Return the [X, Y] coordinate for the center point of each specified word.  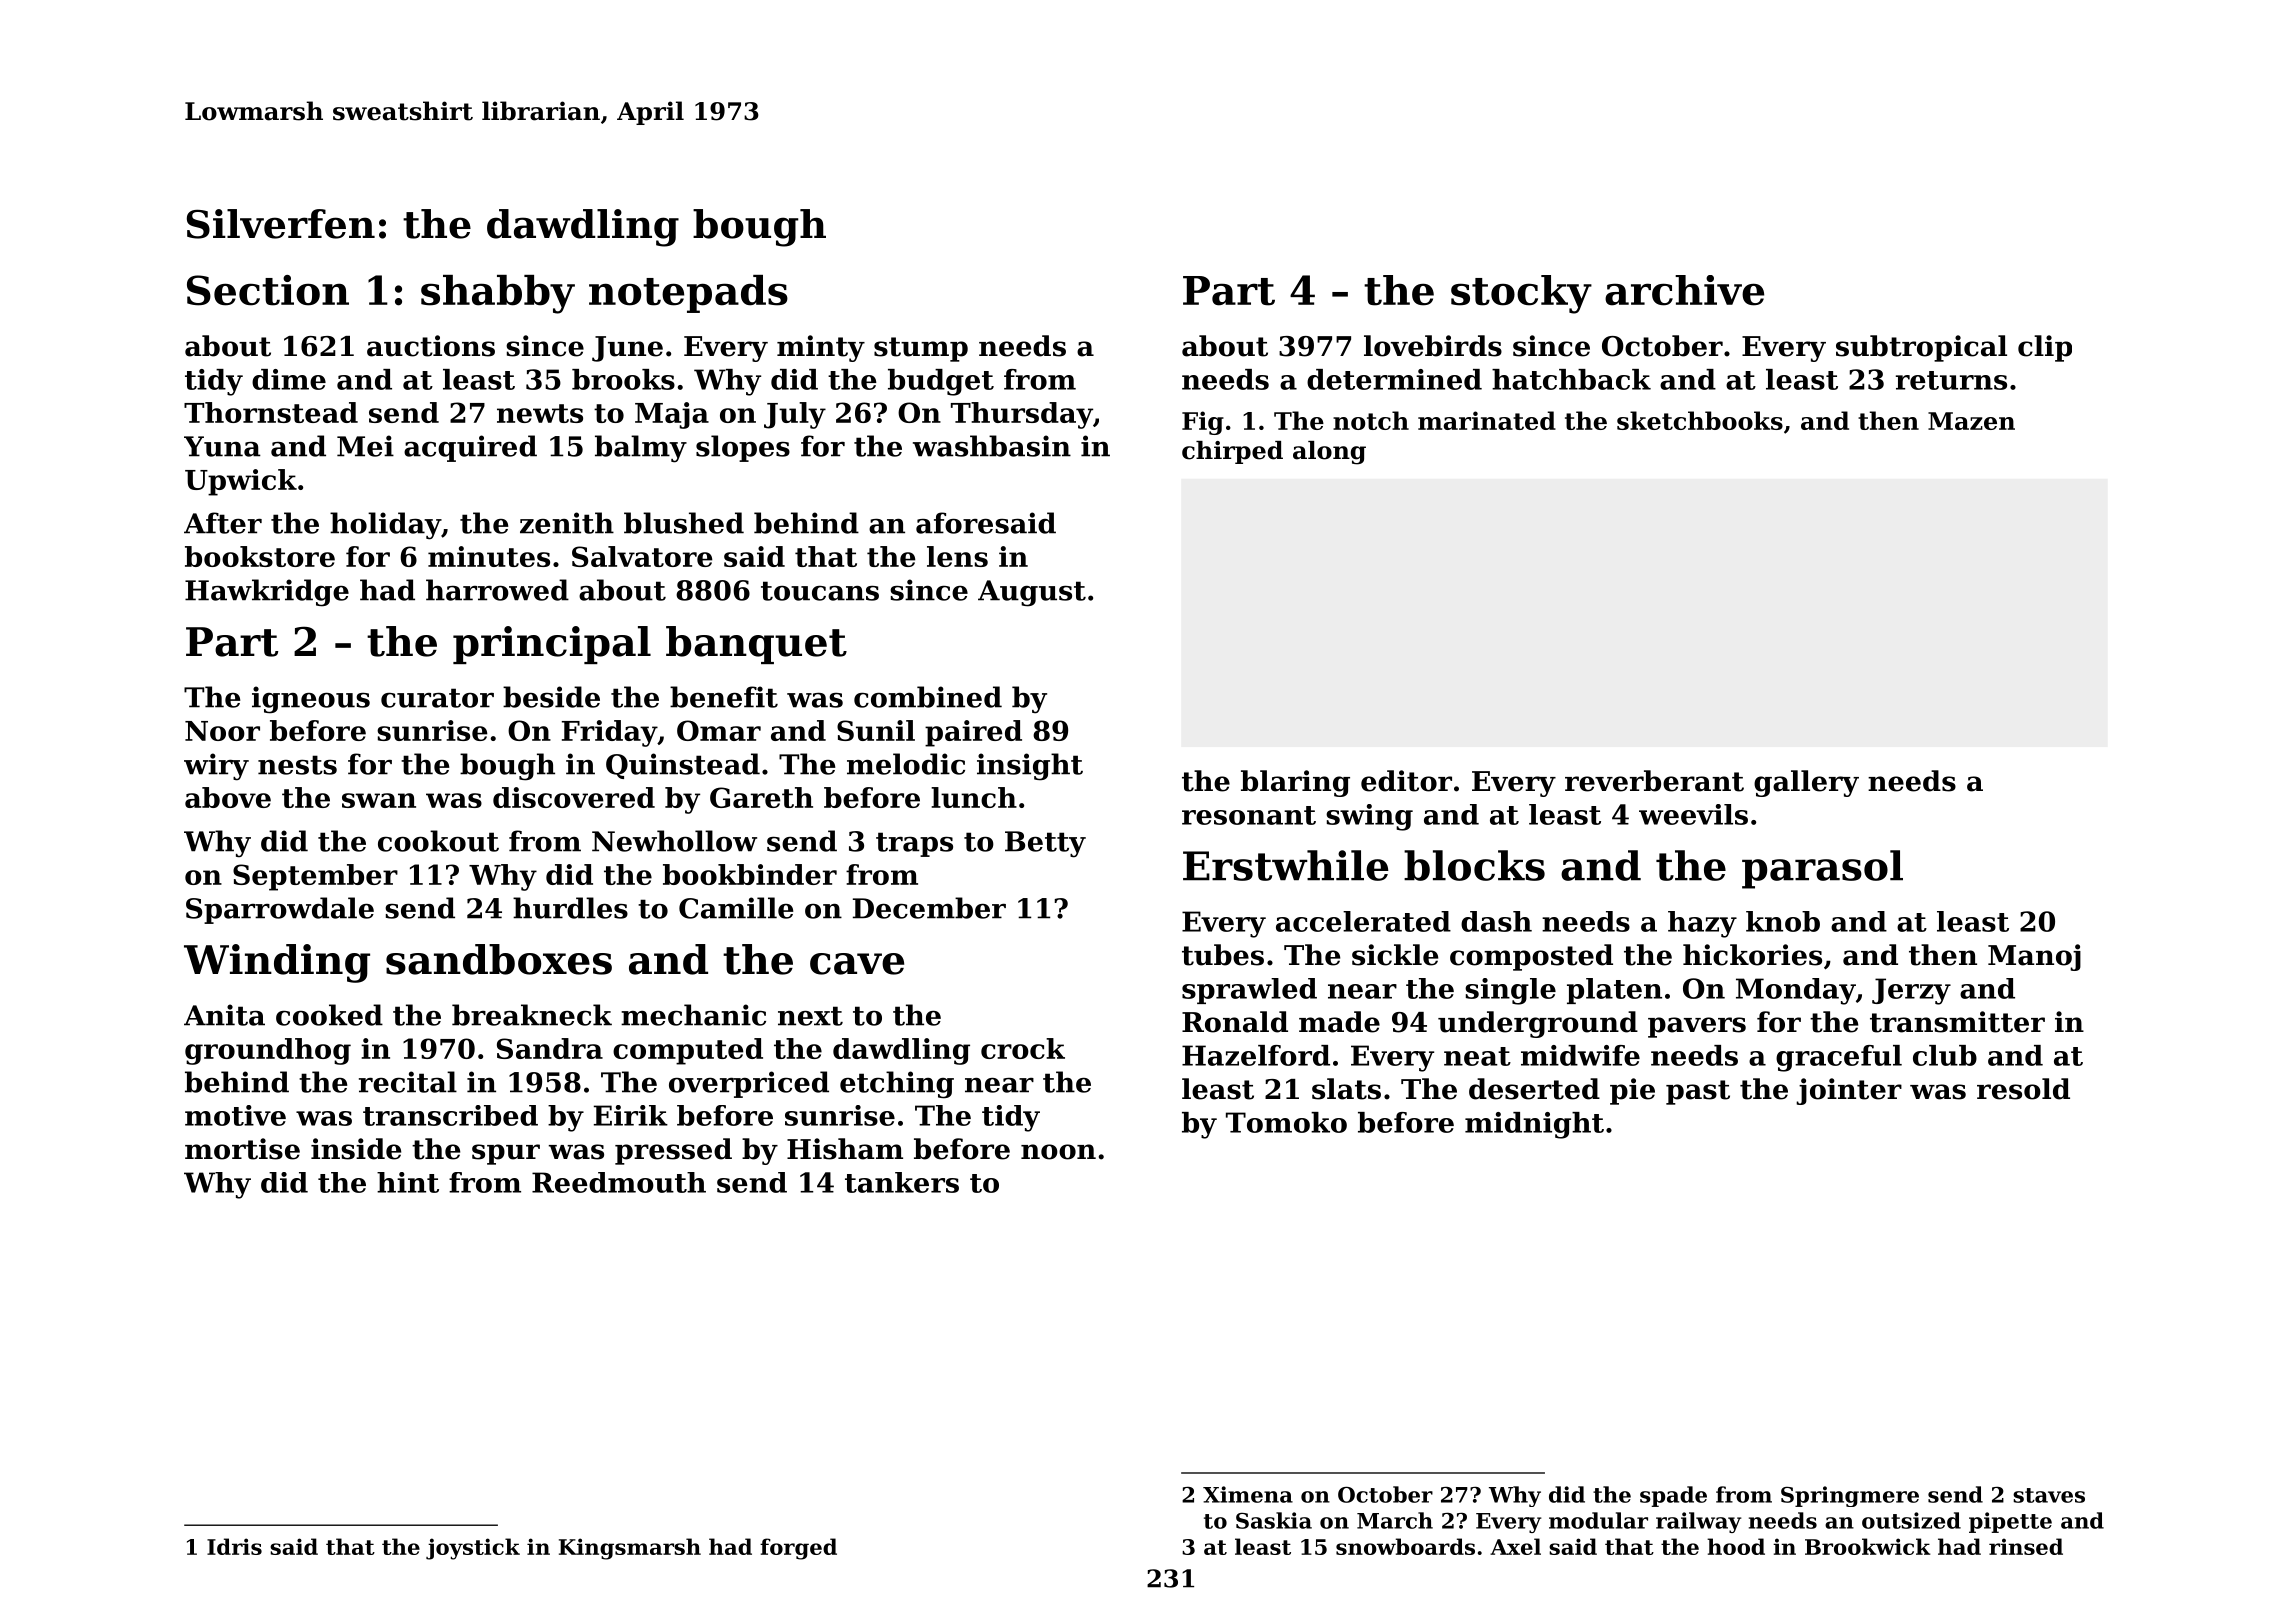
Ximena [1248, 1494]
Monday [1796, 991]
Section [268, 290]
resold [2023, 1089]
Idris [234, 1546]
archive [1684, 290]
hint [408, 1182]
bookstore [260, 556]
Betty [1045, 844]
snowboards [1405, 1546]
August [1032, 593]
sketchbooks [1700, 420]
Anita [224, 1015]
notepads [688, 294]
